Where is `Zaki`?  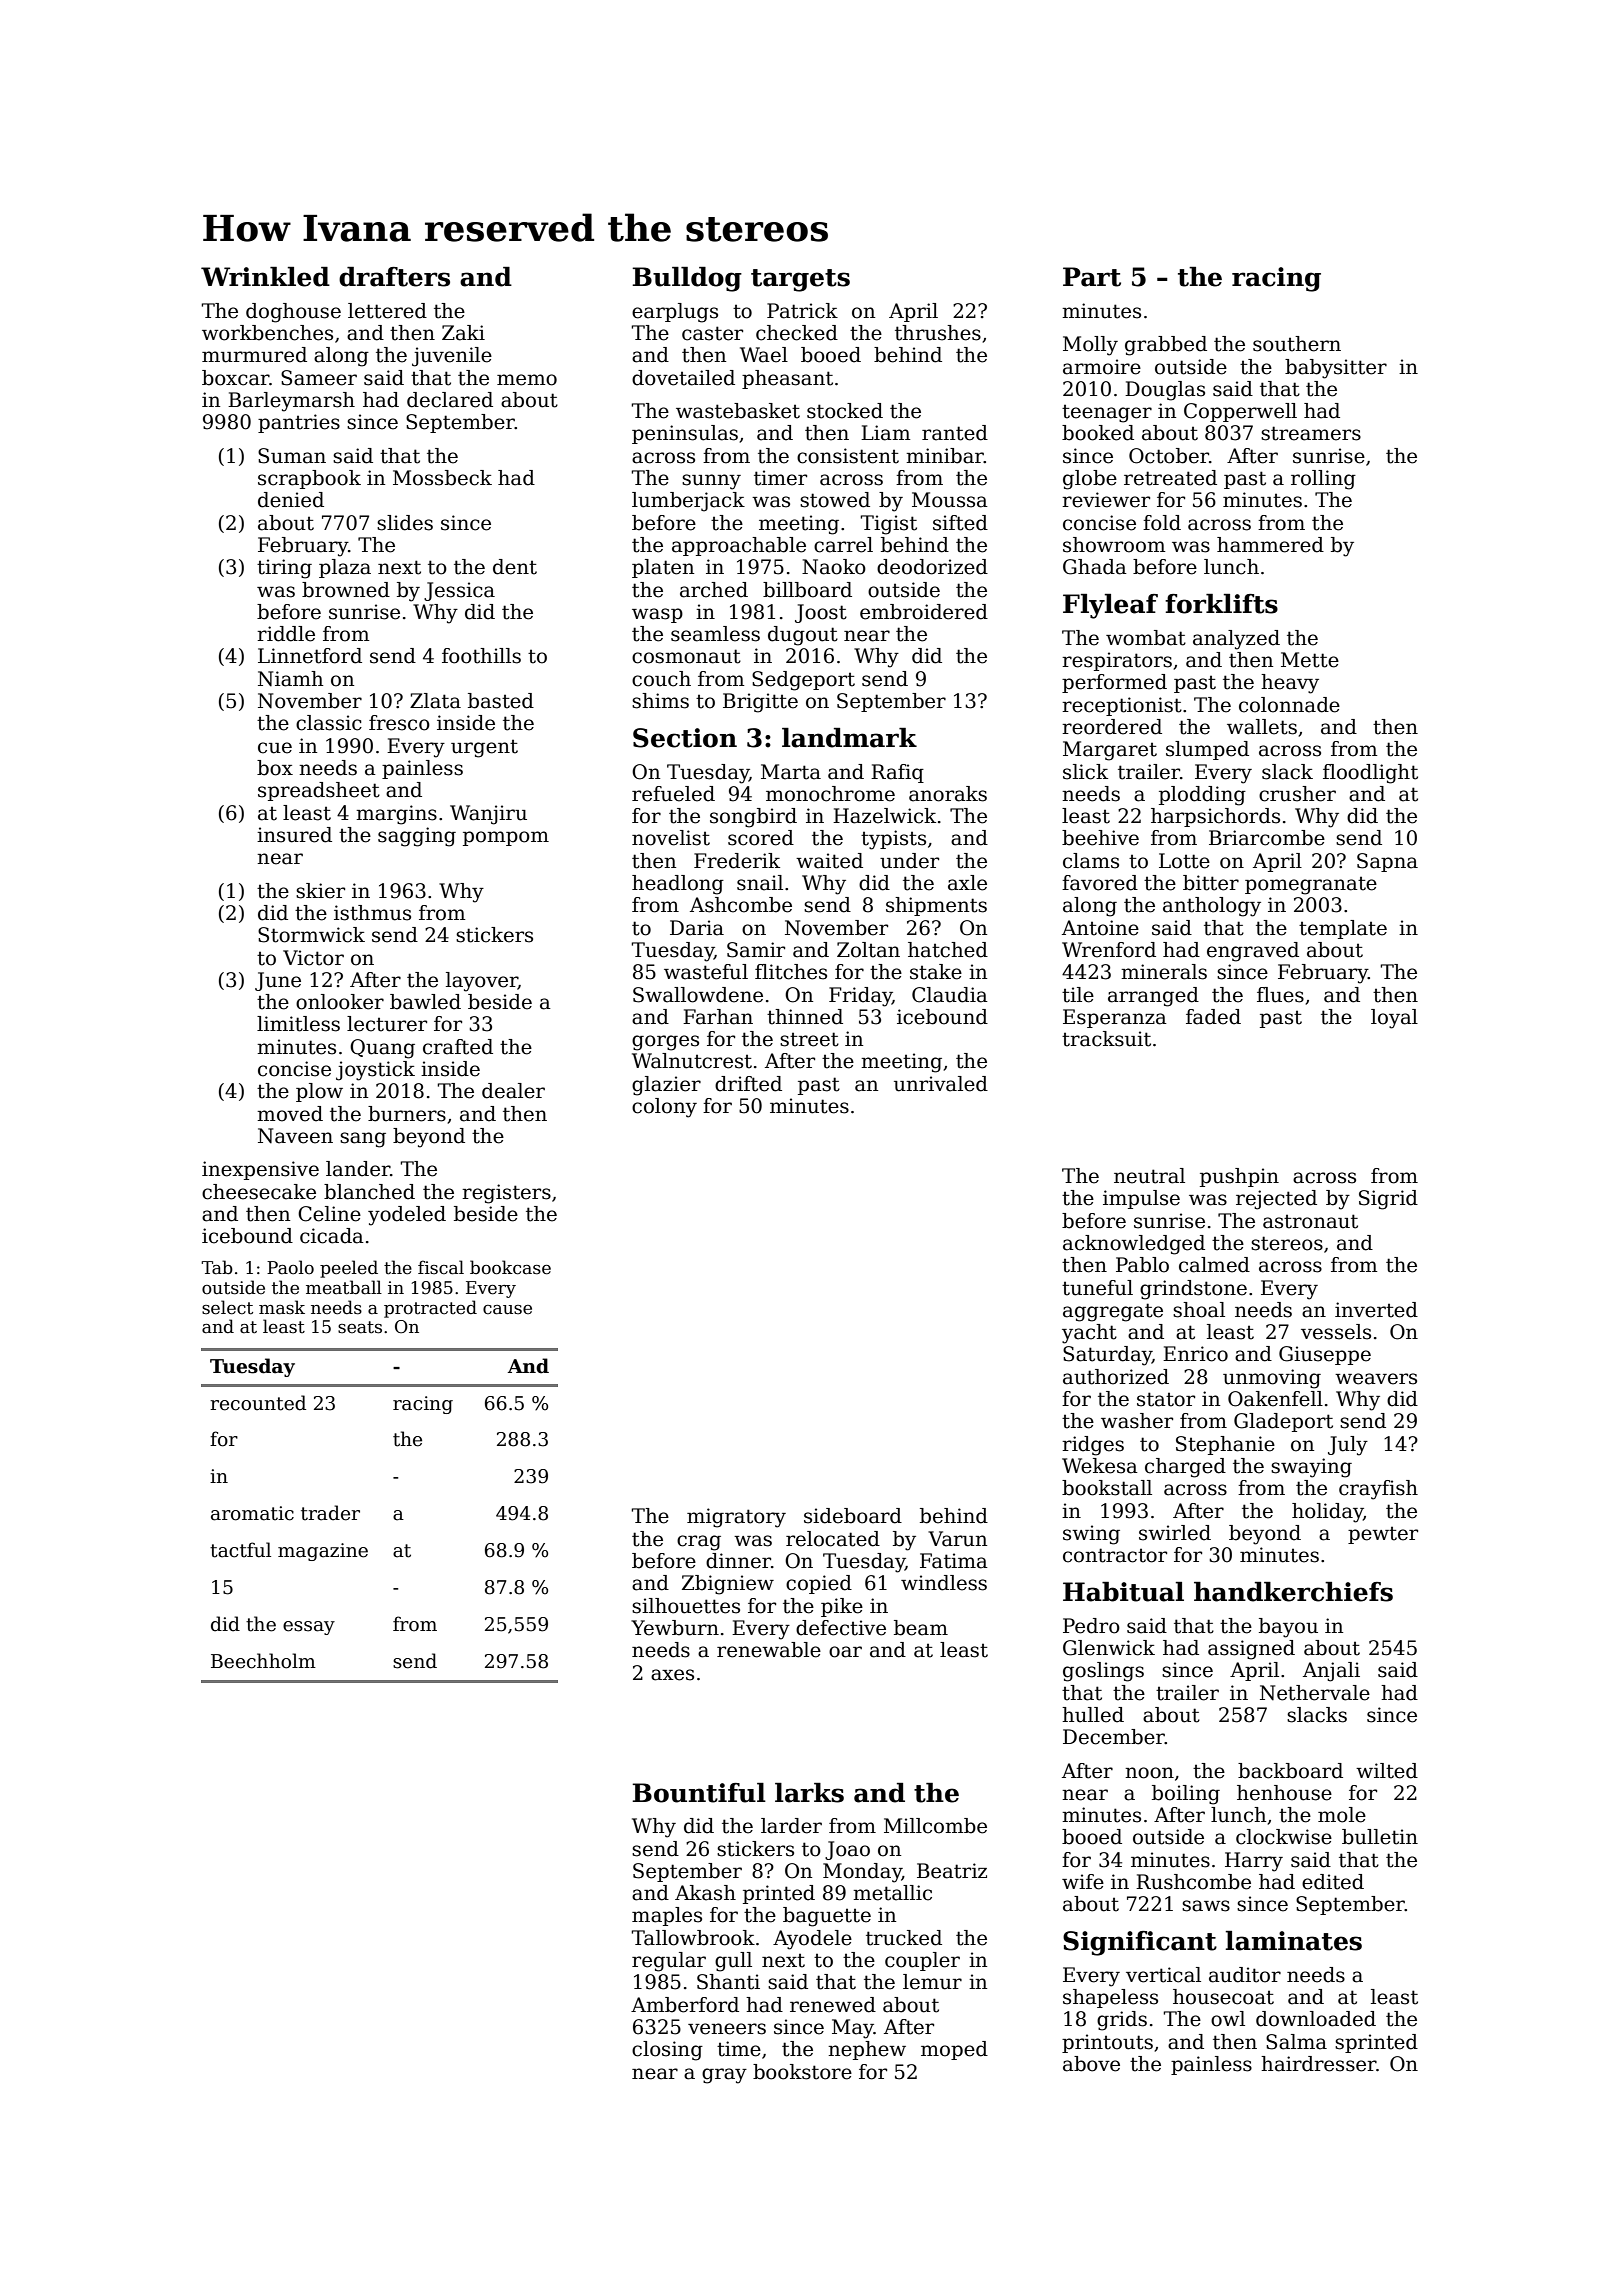
Zaki is located at coordinates (463, 333).
